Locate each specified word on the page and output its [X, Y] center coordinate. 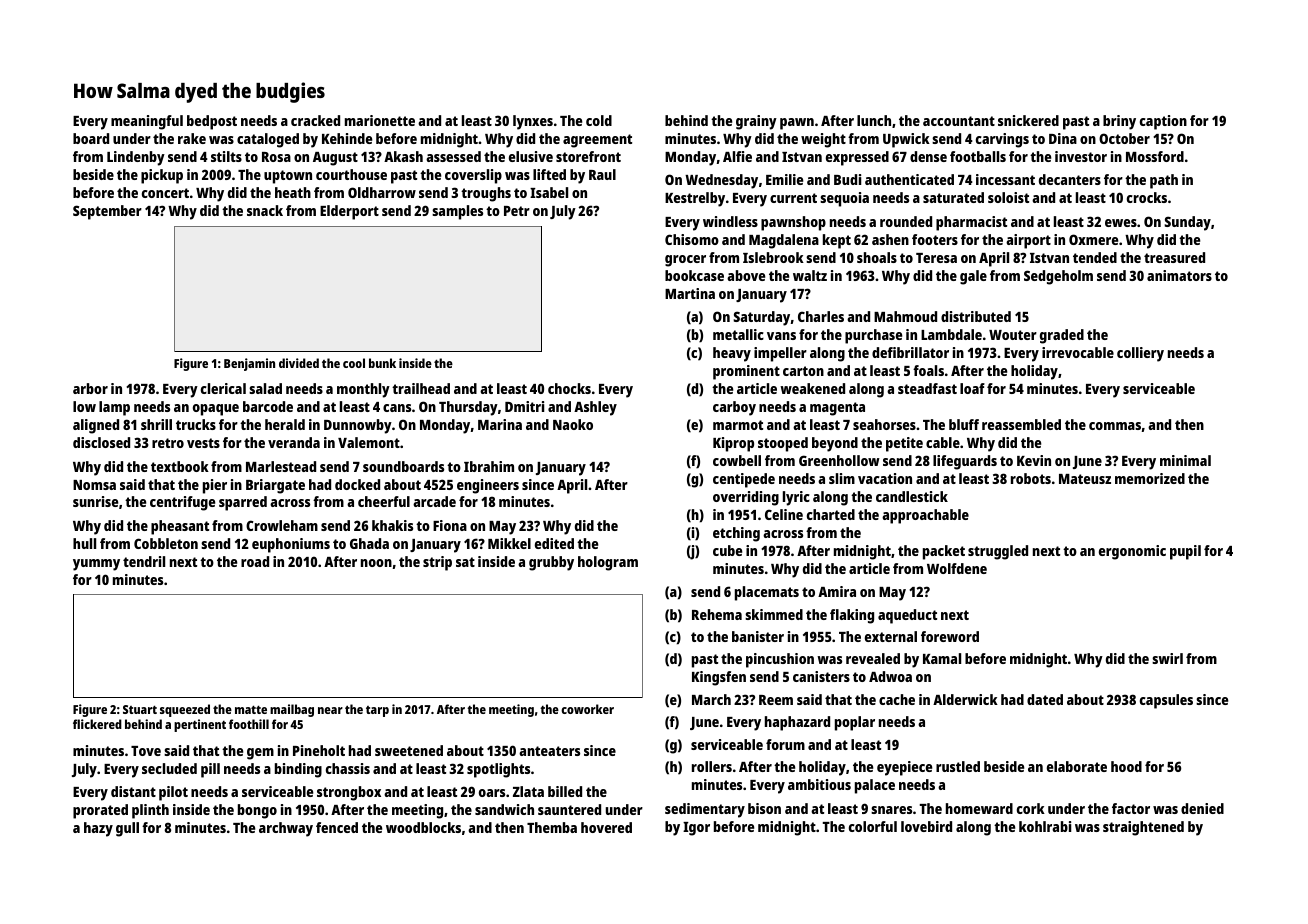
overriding [746, 498]
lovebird [926, 826]
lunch [874, 120]
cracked [315, 120]
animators [1179, 275]
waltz [810, 275]
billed [565, 791]
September [107, 212]
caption [1163, 122]
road [255, 561]
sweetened [409, 750]
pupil [1185, 552]
